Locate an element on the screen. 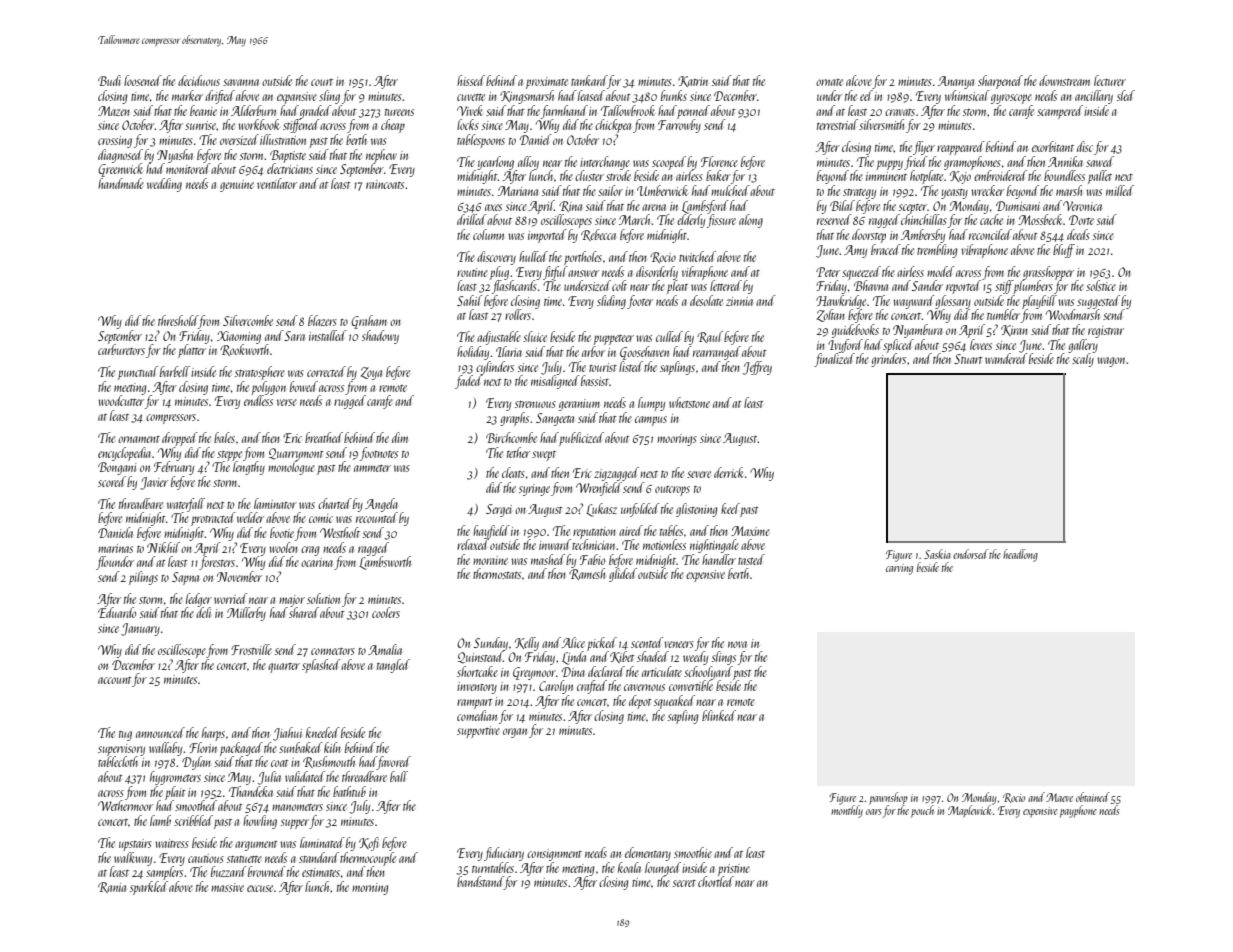 The image size is (1233, 952). tankard is located at coordinates (589, 80).
